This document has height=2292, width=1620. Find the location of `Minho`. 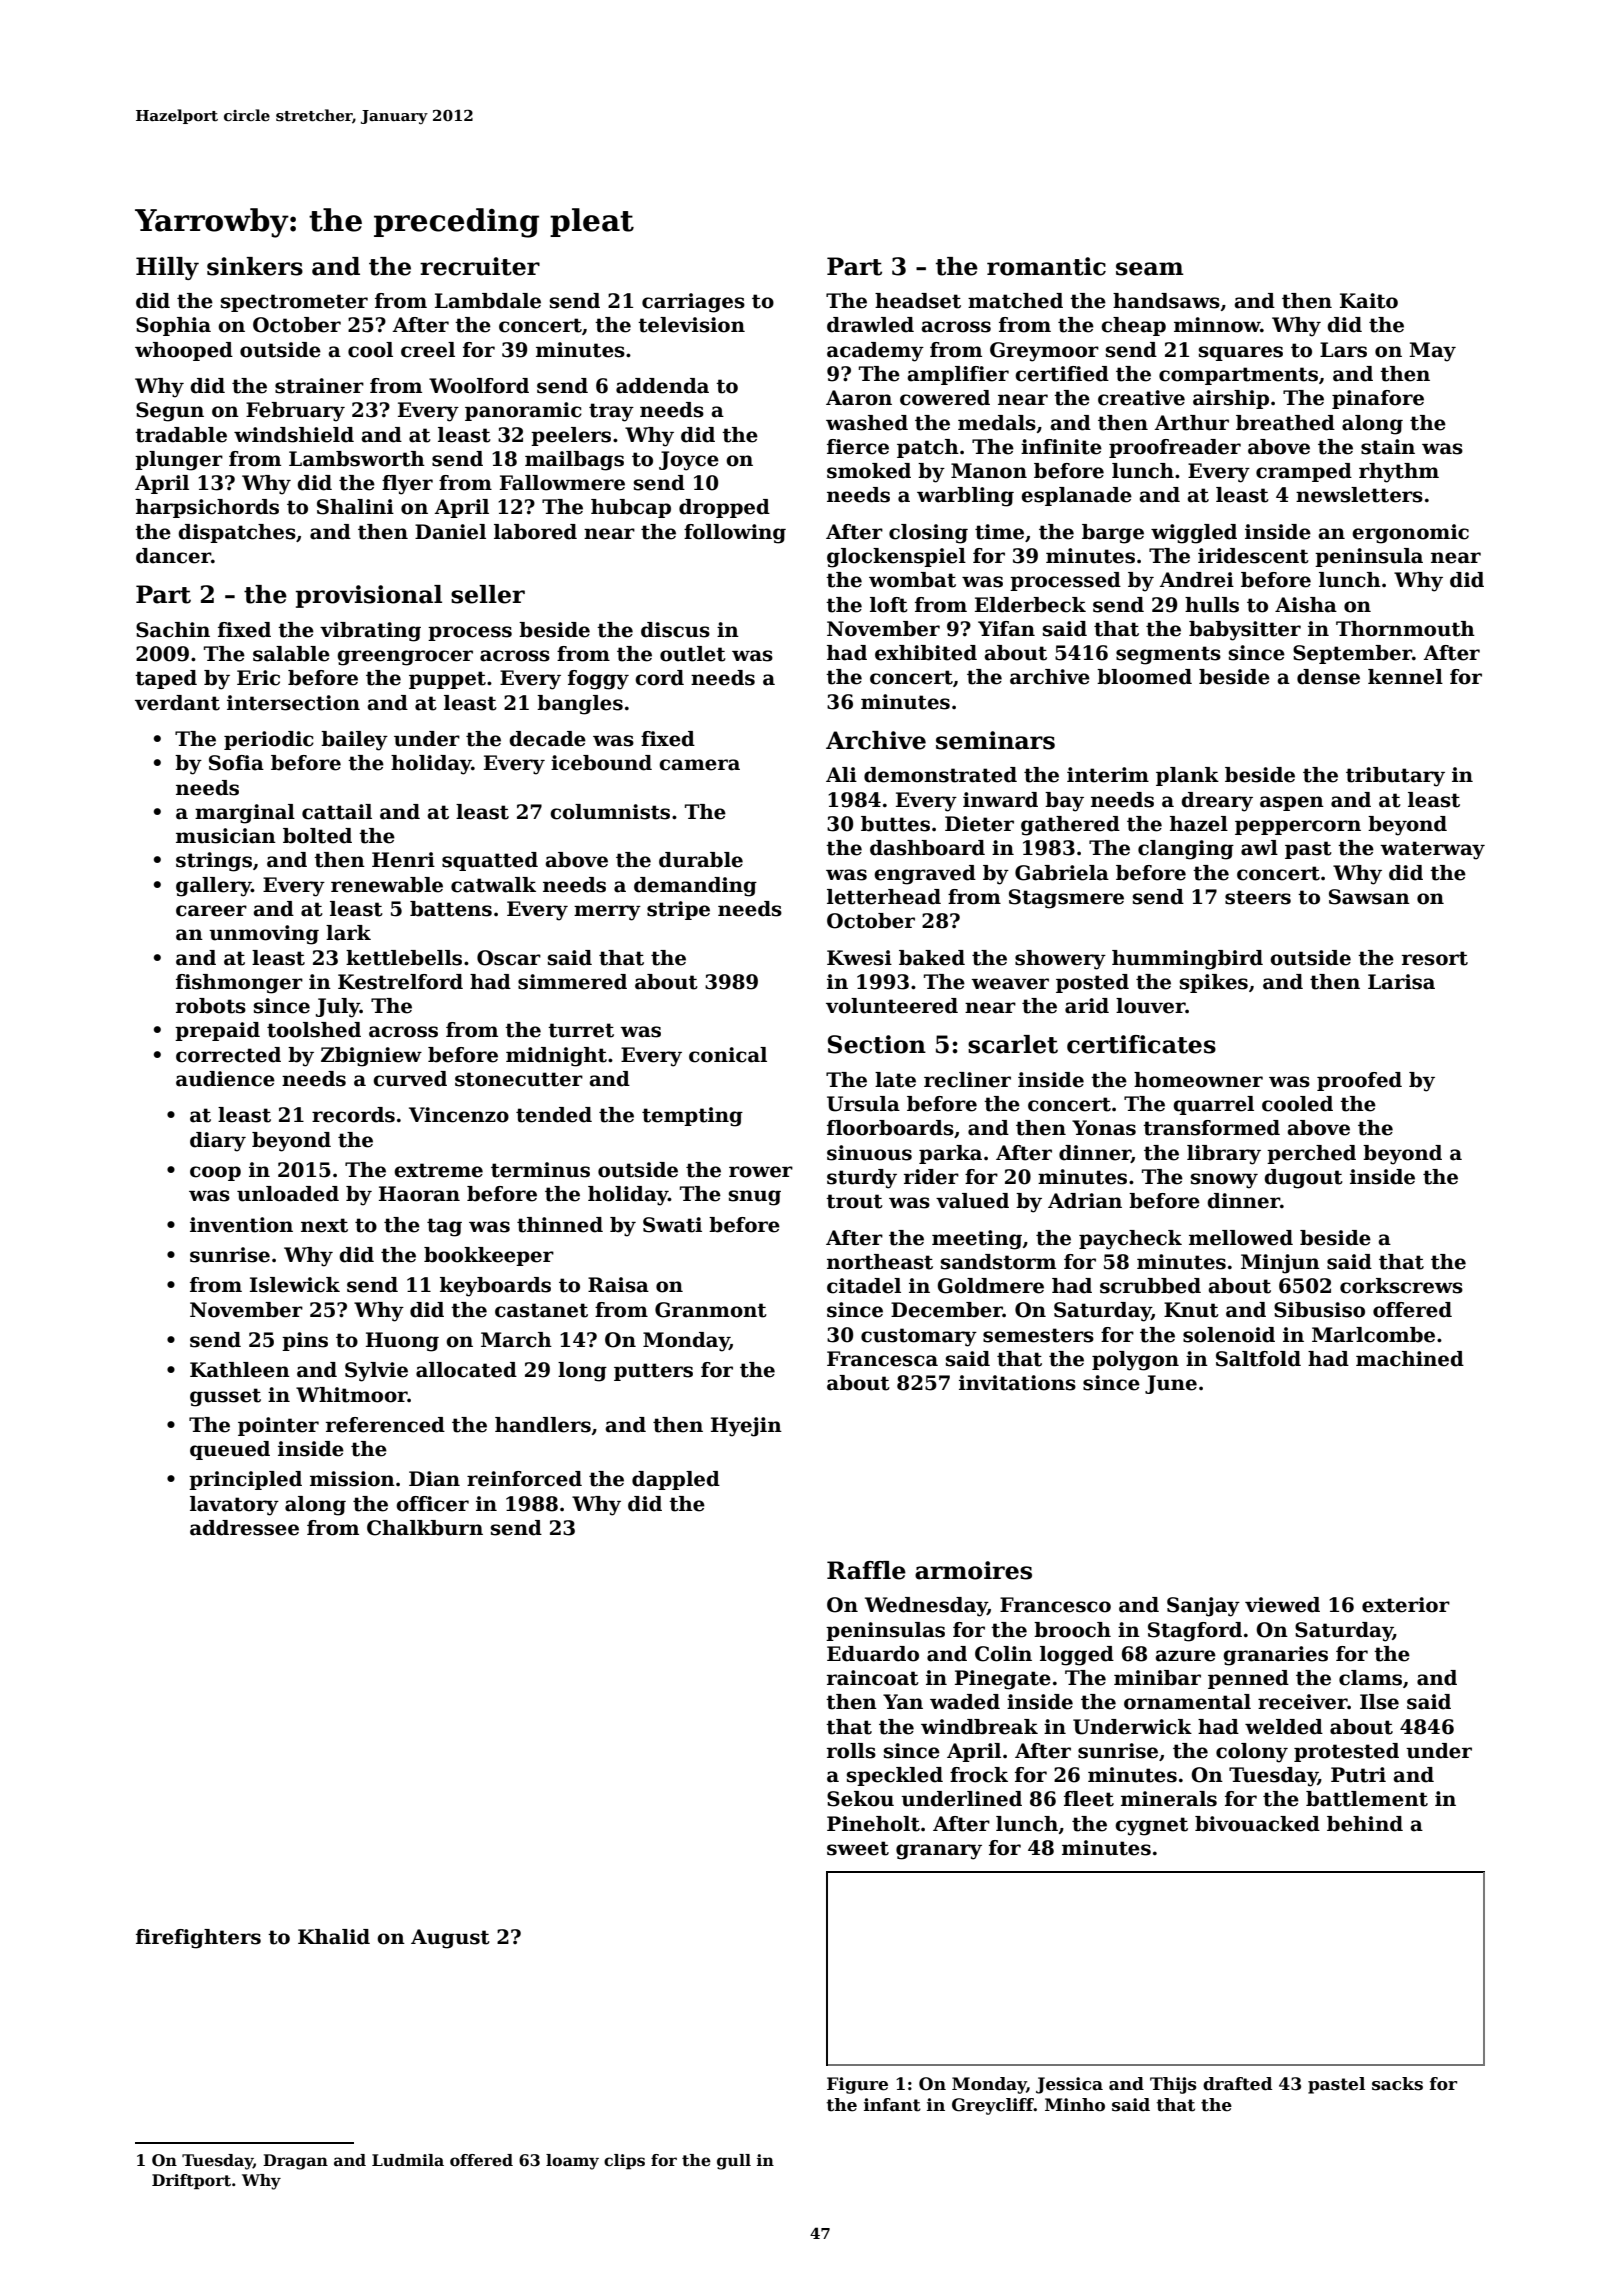

Minho is located at coordinates (1075, 2105).
